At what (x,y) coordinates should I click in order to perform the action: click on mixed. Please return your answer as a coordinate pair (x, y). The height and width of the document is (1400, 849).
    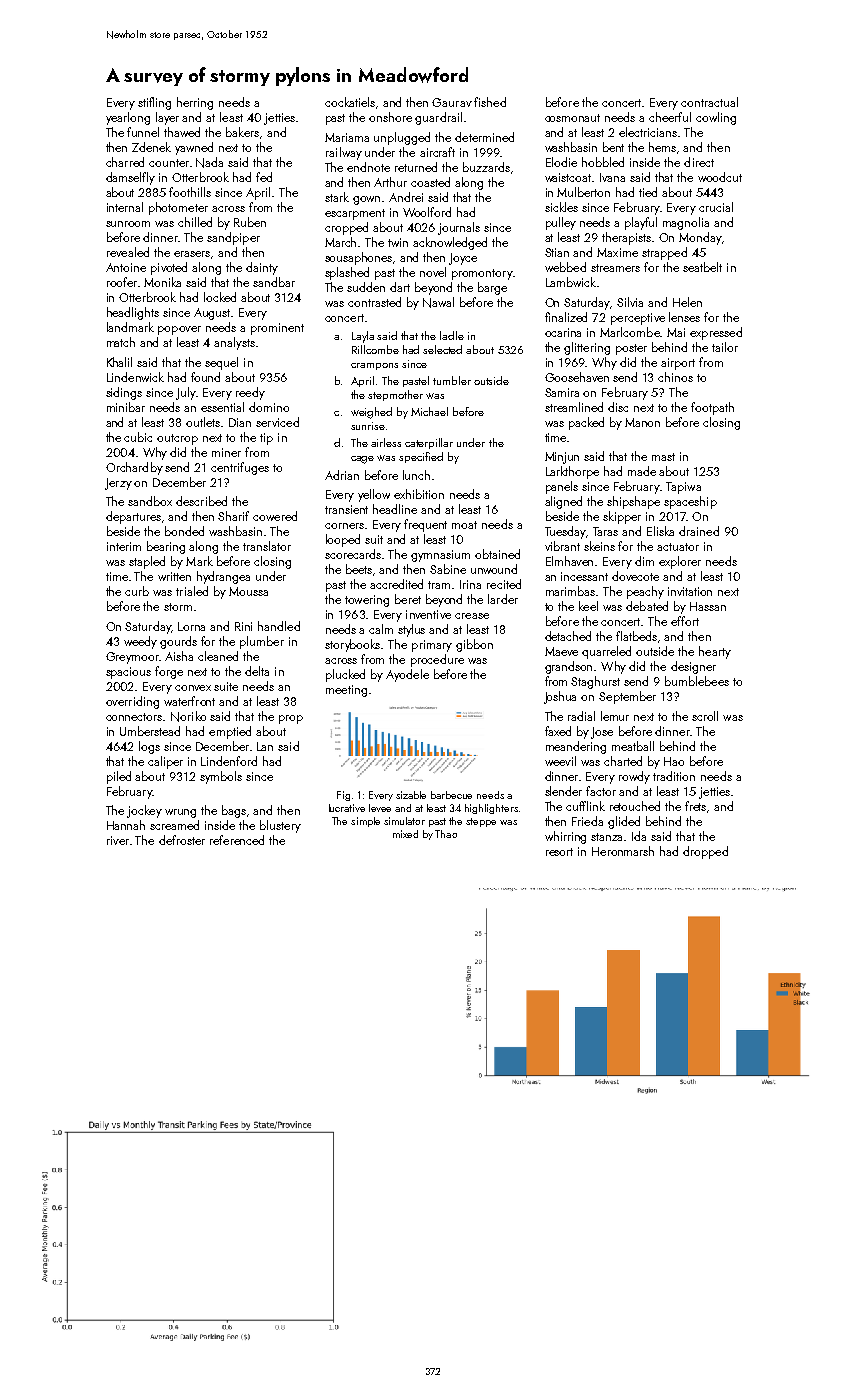
    Looking at the image, I should click on (405, 834).
